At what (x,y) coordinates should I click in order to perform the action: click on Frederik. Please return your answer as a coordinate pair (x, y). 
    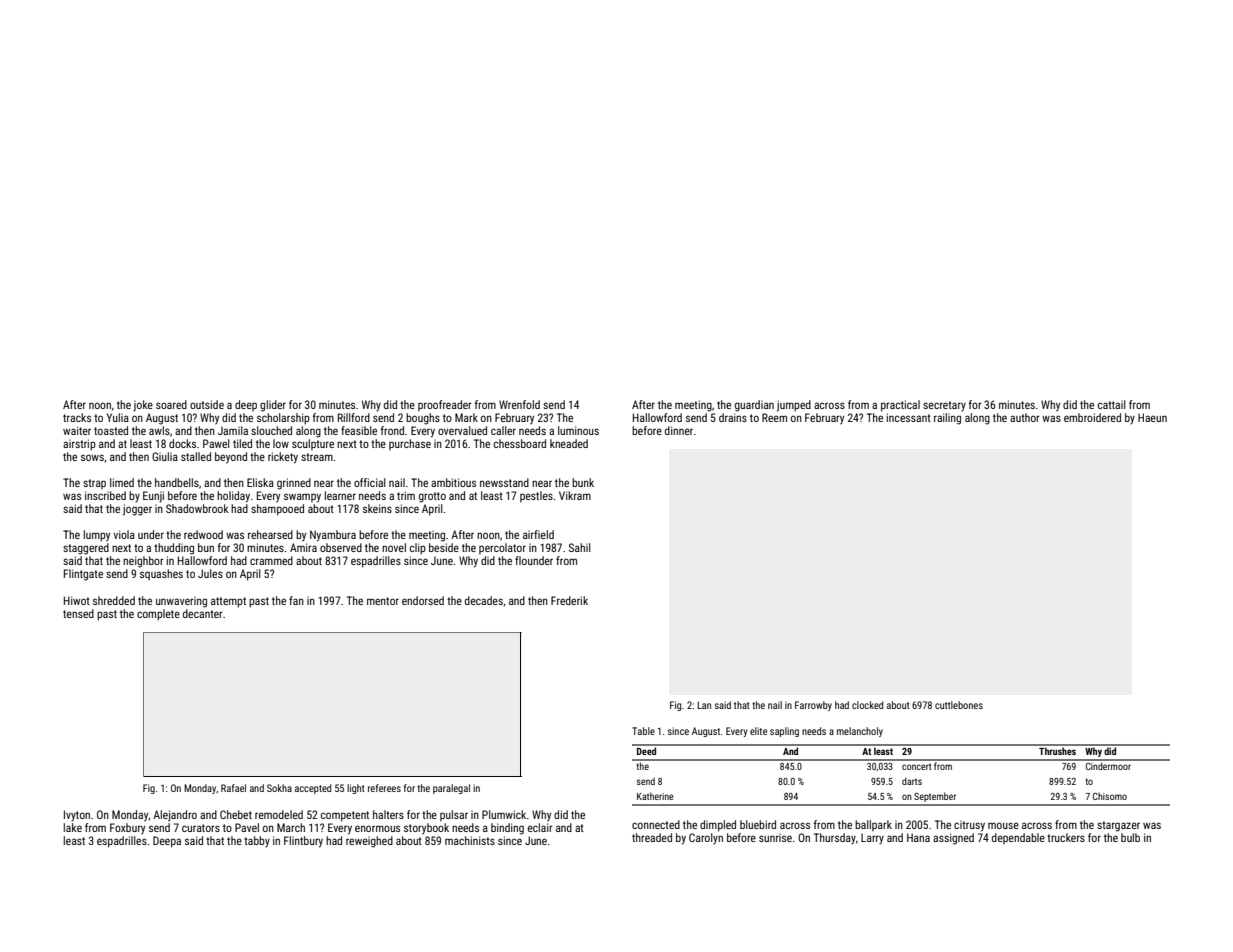
    Looking at the image, I should click on (569, 600).
